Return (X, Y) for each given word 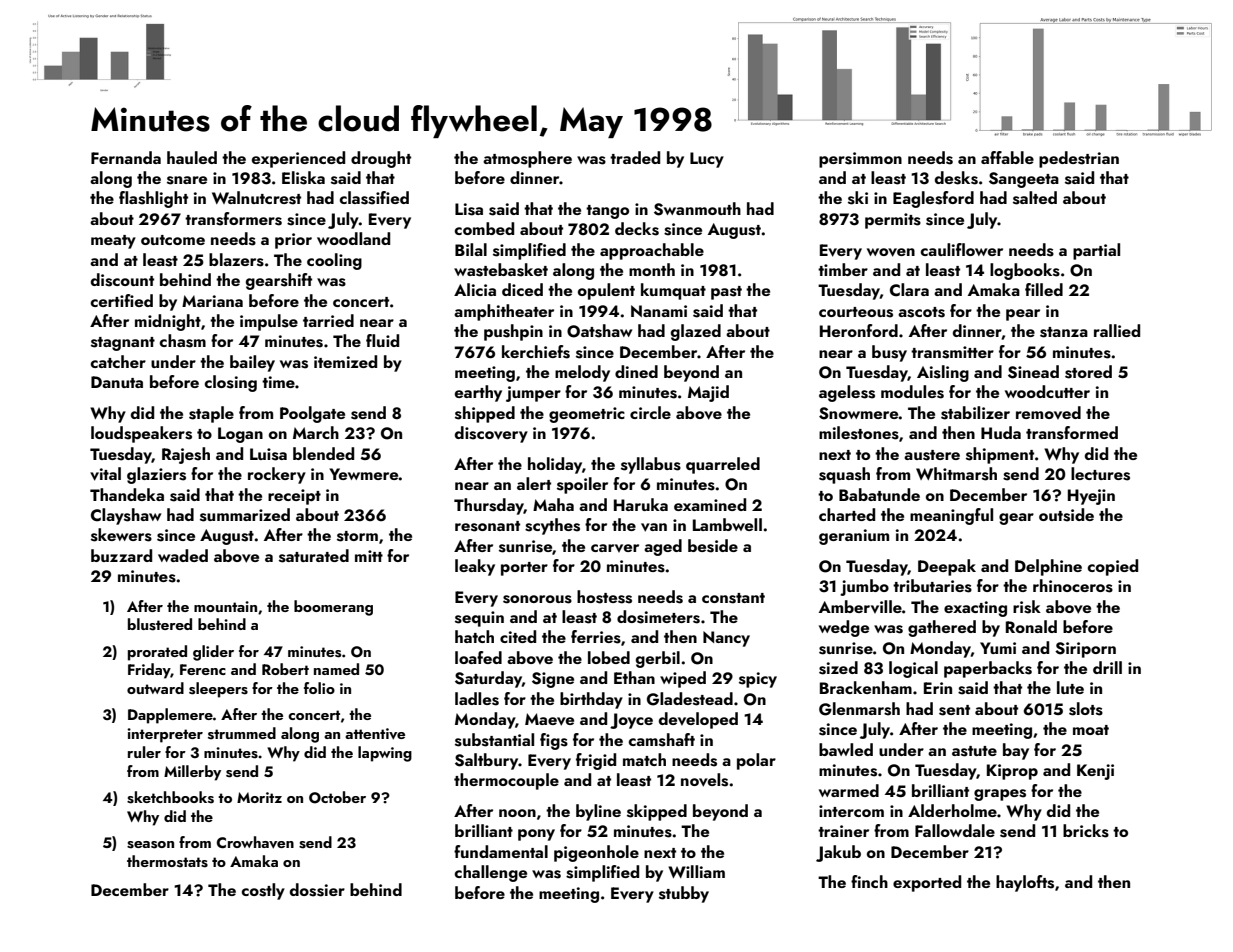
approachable (652, 251)
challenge (491, 873)
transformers (233, 219)
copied (1113, 567)
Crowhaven (255, 842)
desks (956, 178)
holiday (555, 465)
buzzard (121, 555)
